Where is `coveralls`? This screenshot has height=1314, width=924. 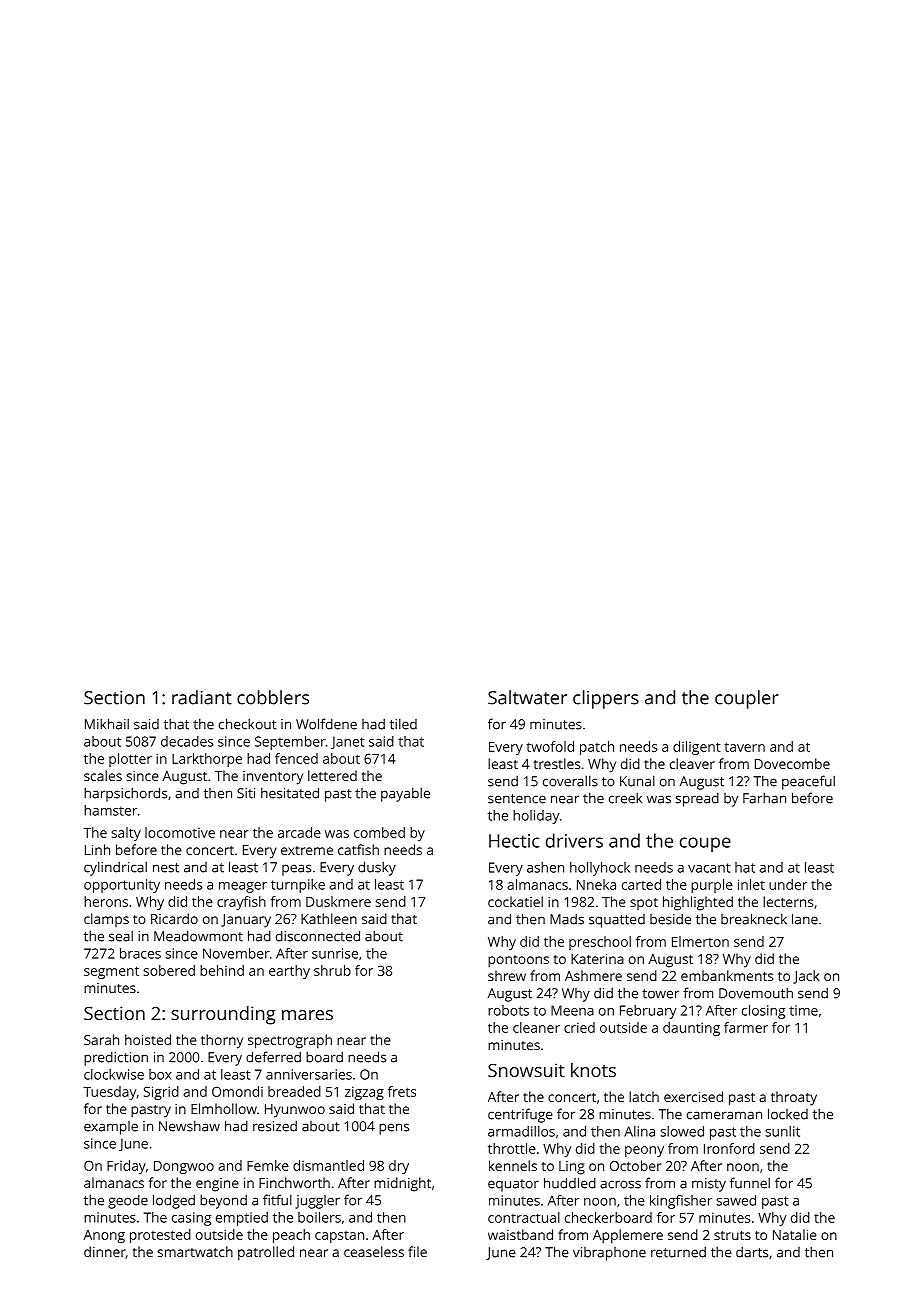
coveralls is located at coordinates (570, 781).
